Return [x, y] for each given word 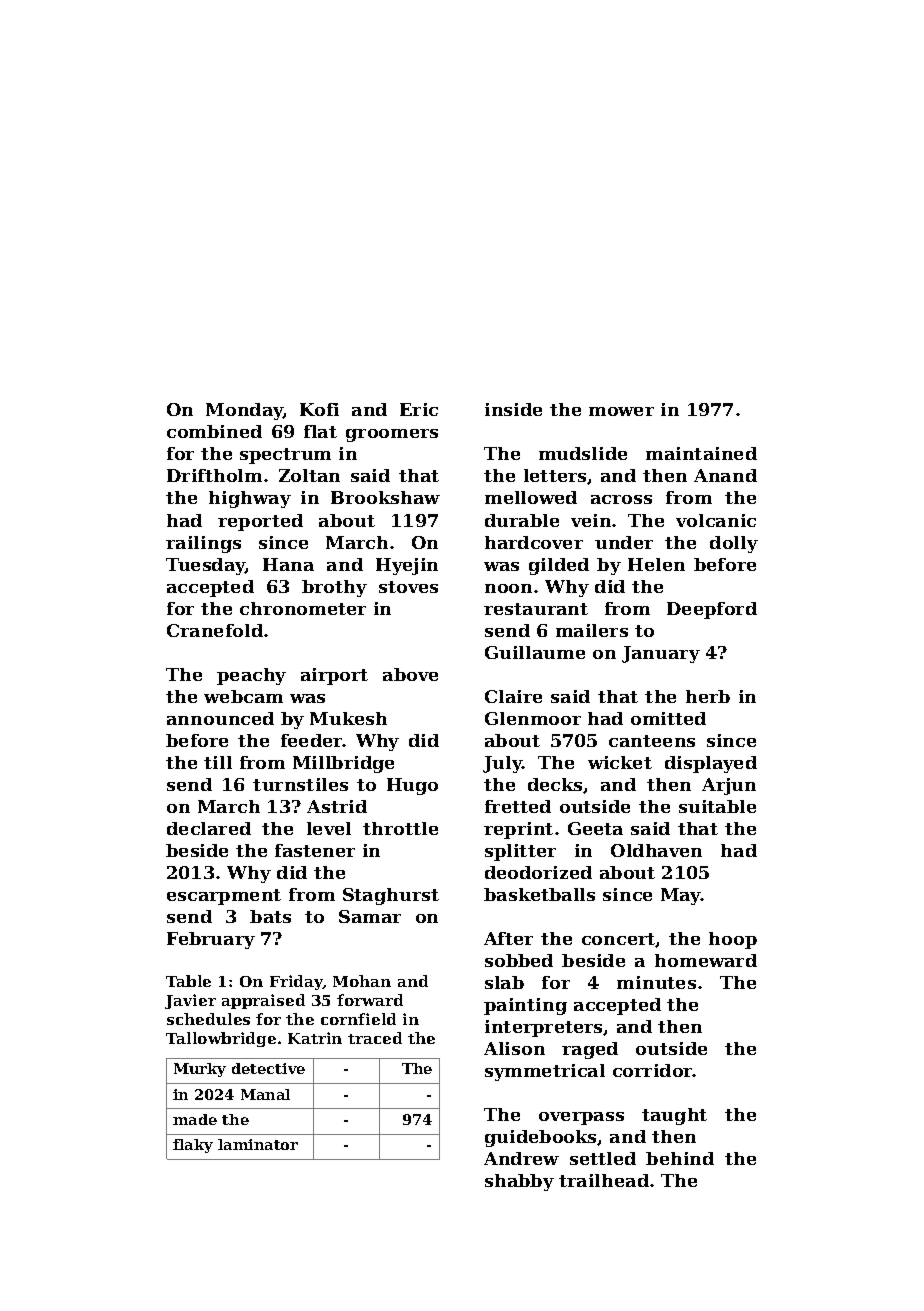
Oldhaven [656, 850]
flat [320, 431]
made [195, 1119]
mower [621, 411]
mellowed [531, 497]
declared [209, 828]
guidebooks [540, 1138]
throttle [400, 828]
